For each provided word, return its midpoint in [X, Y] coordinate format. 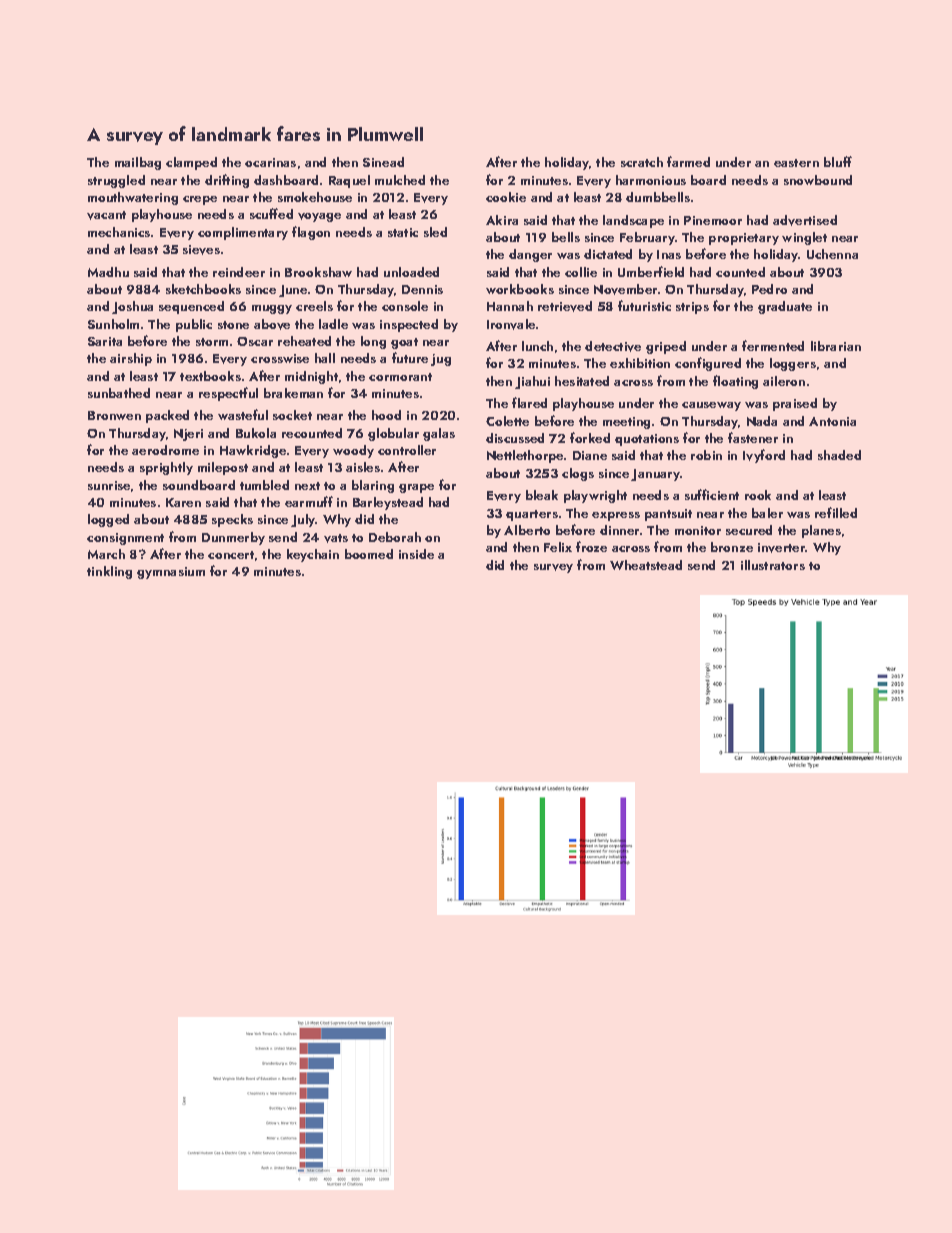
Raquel [349, 181]
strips [692, 308]
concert [231, 555]
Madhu [108, 272]
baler [767, 513]
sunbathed [119, 393]
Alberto [527, 530]
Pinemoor [713, 220]
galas [439, 434]
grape [416, 488]
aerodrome [165, 450]
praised [795, 404]
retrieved [565, 306]
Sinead [383, 162]
